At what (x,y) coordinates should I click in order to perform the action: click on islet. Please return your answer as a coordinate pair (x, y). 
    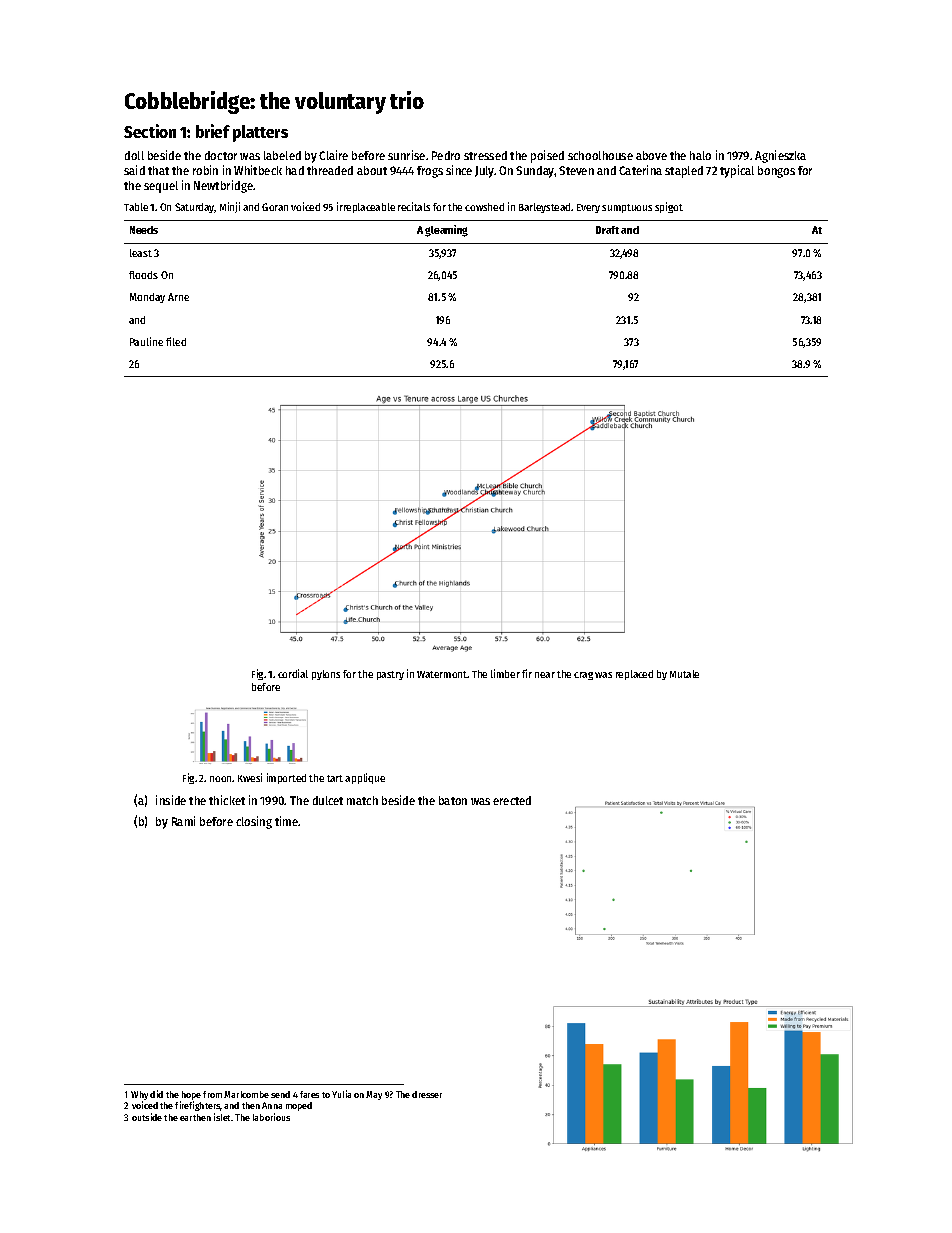
    Looking at the image, I should click on (222, 1117).
